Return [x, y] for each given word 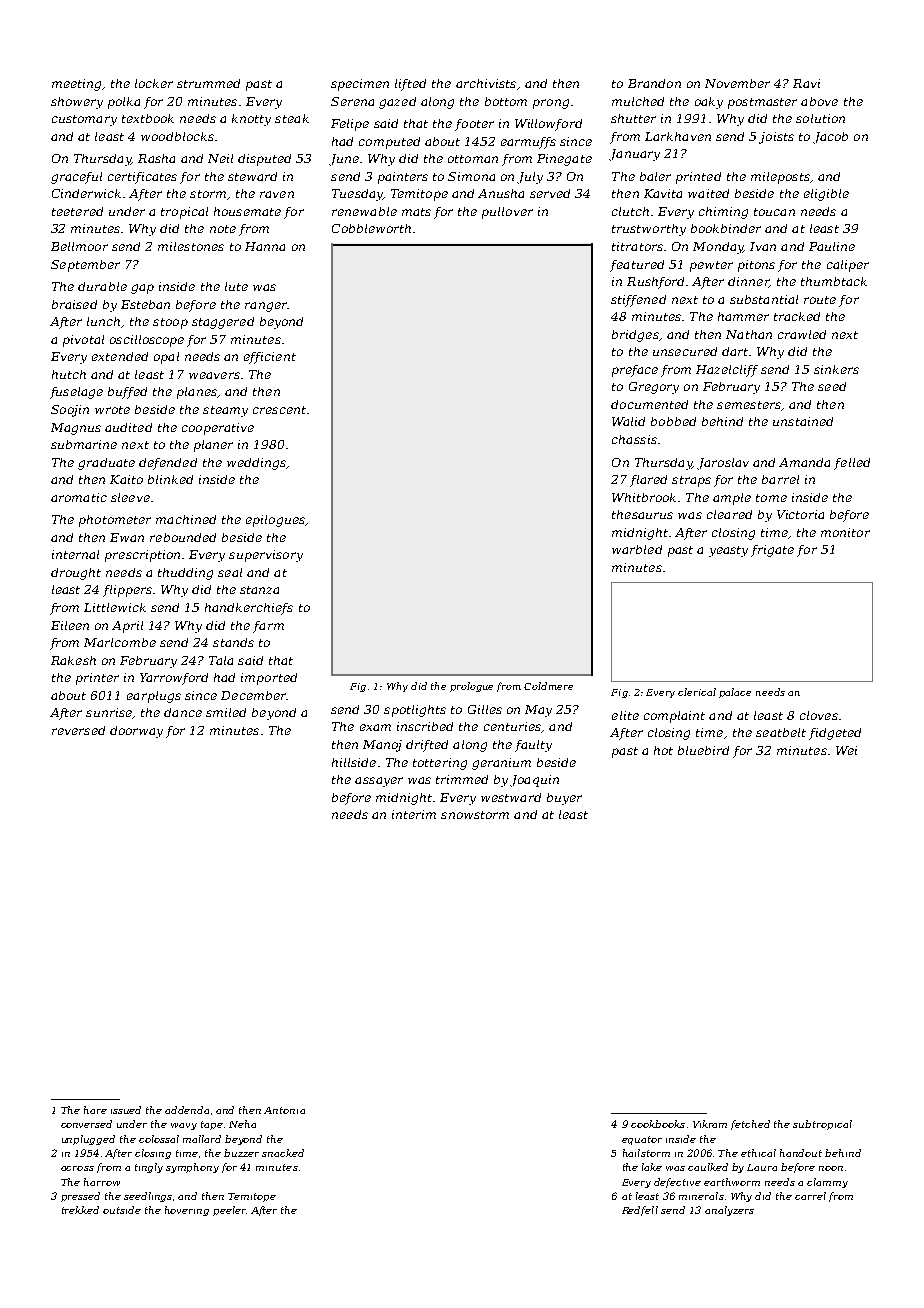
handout [801, 1153]
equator [642, 1140]
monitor [845, 532]
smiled [226, 712]
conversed [86, 1124]
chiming [723, 213]
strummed [208, 83]
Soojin [70, 411]
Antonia [284, 1110]
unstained [803, 421]
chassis [634, 439]
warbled [637, 549]
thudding [185, 574]
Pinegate [564, 160]
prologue [471, 687]
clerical [697, 692]
